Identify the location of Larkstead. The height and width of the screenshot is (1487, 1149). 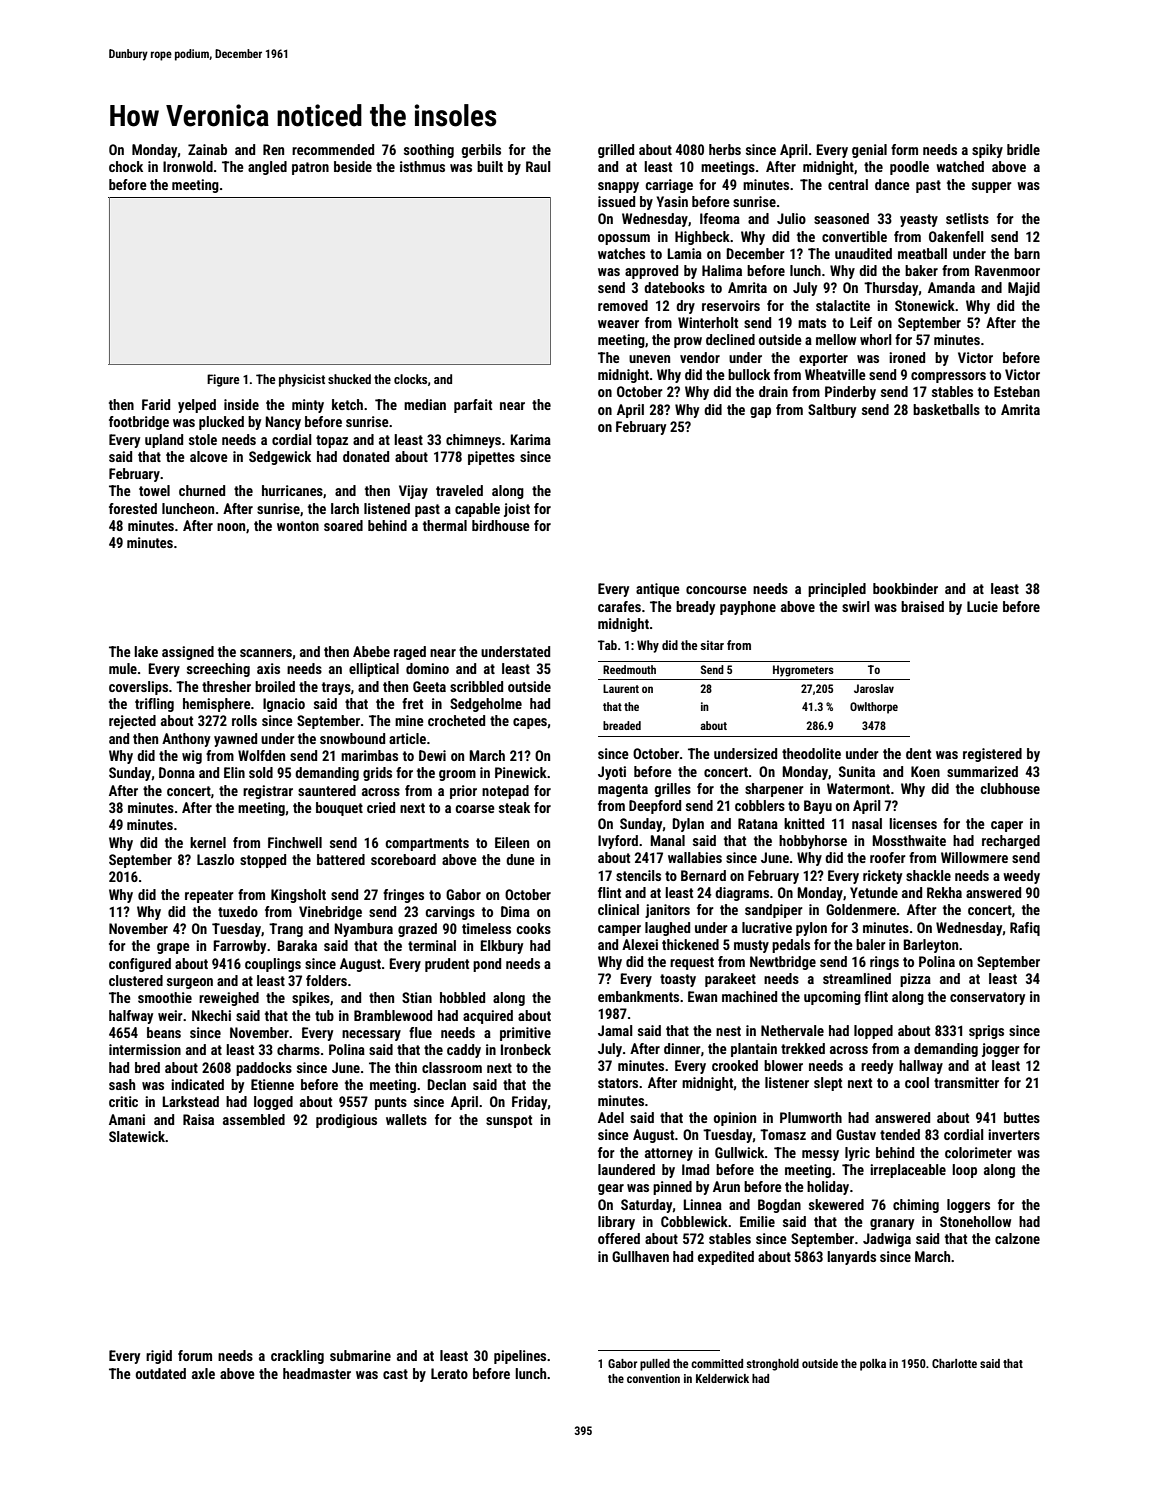
(191, 1101).
